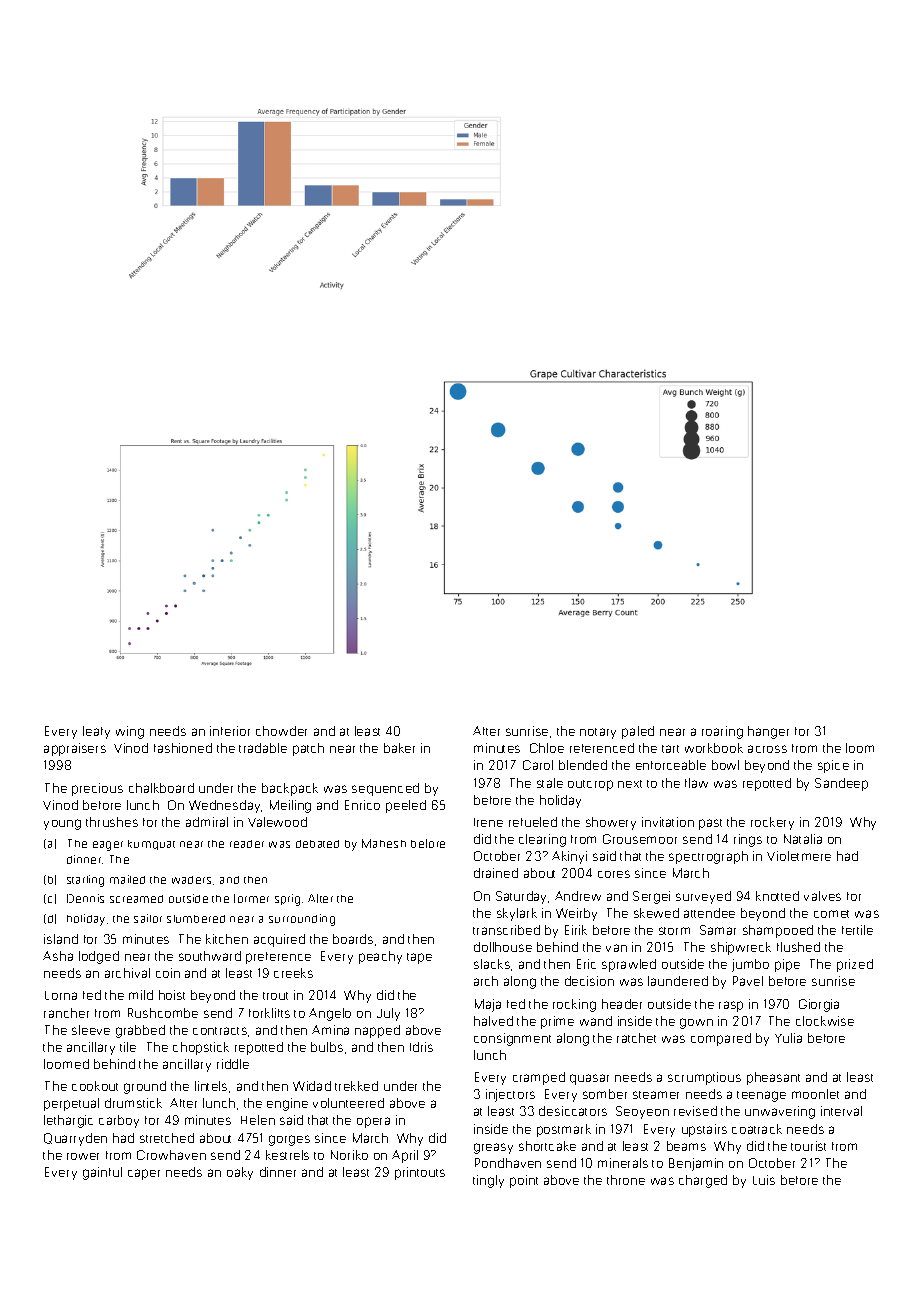 The width and height of the document is (924, 1308). What do you see at coordinates (722, 732) in the document?
I see `roaring` at bounding box center [722, 732].
